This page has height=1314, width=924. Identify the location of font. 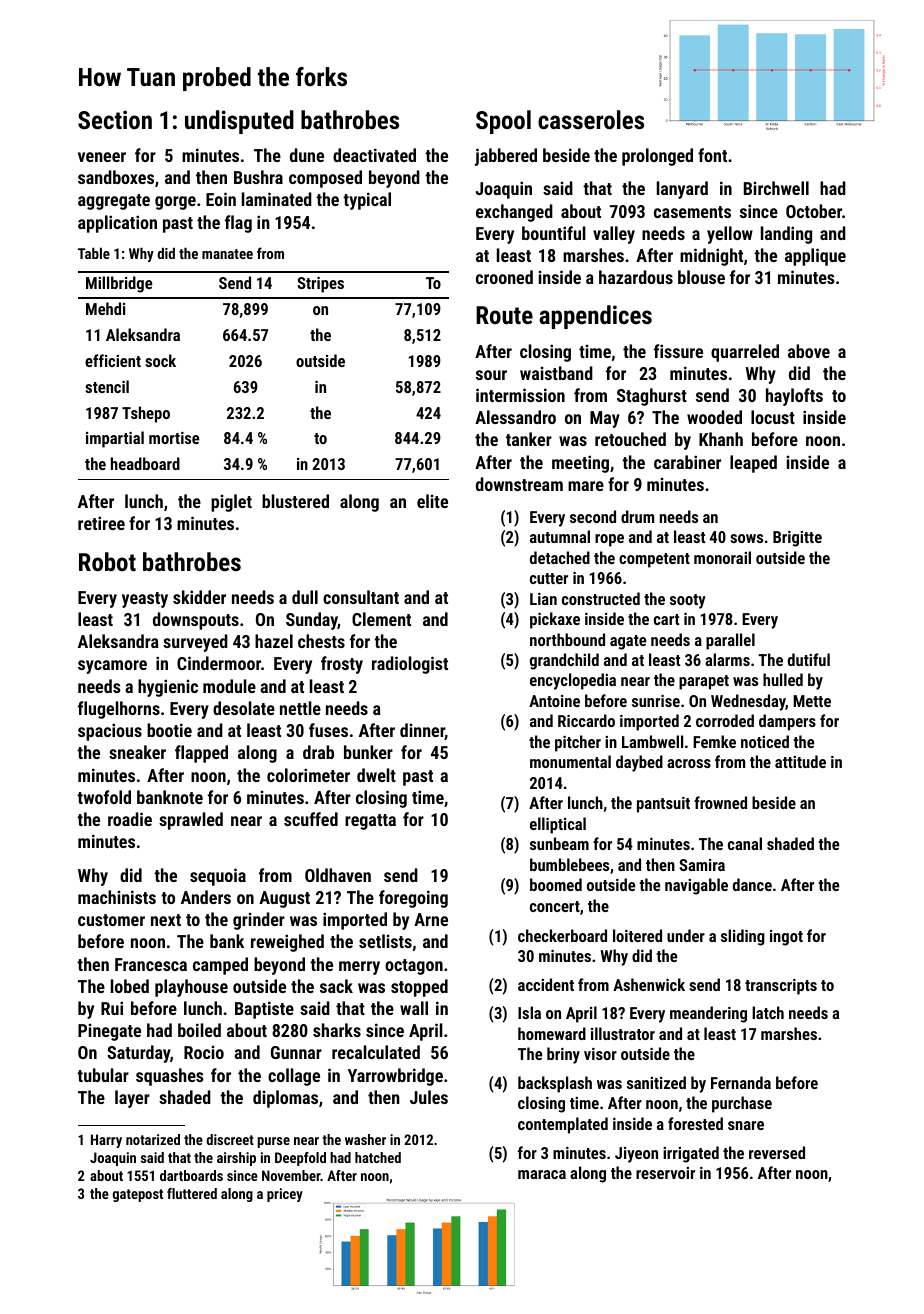
(712, 155).
